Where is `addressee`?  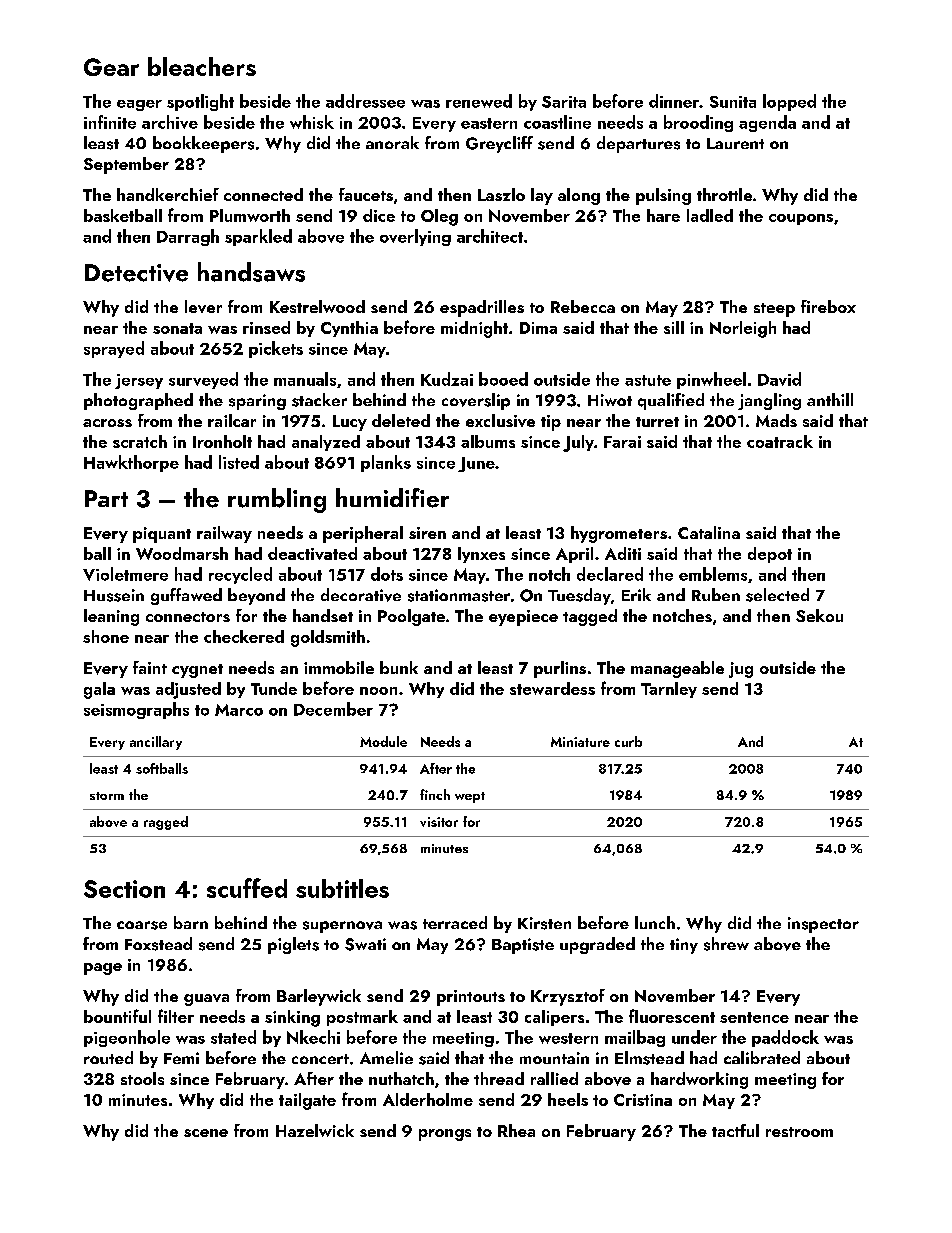 addressee is located at coordinates (365, 101).
